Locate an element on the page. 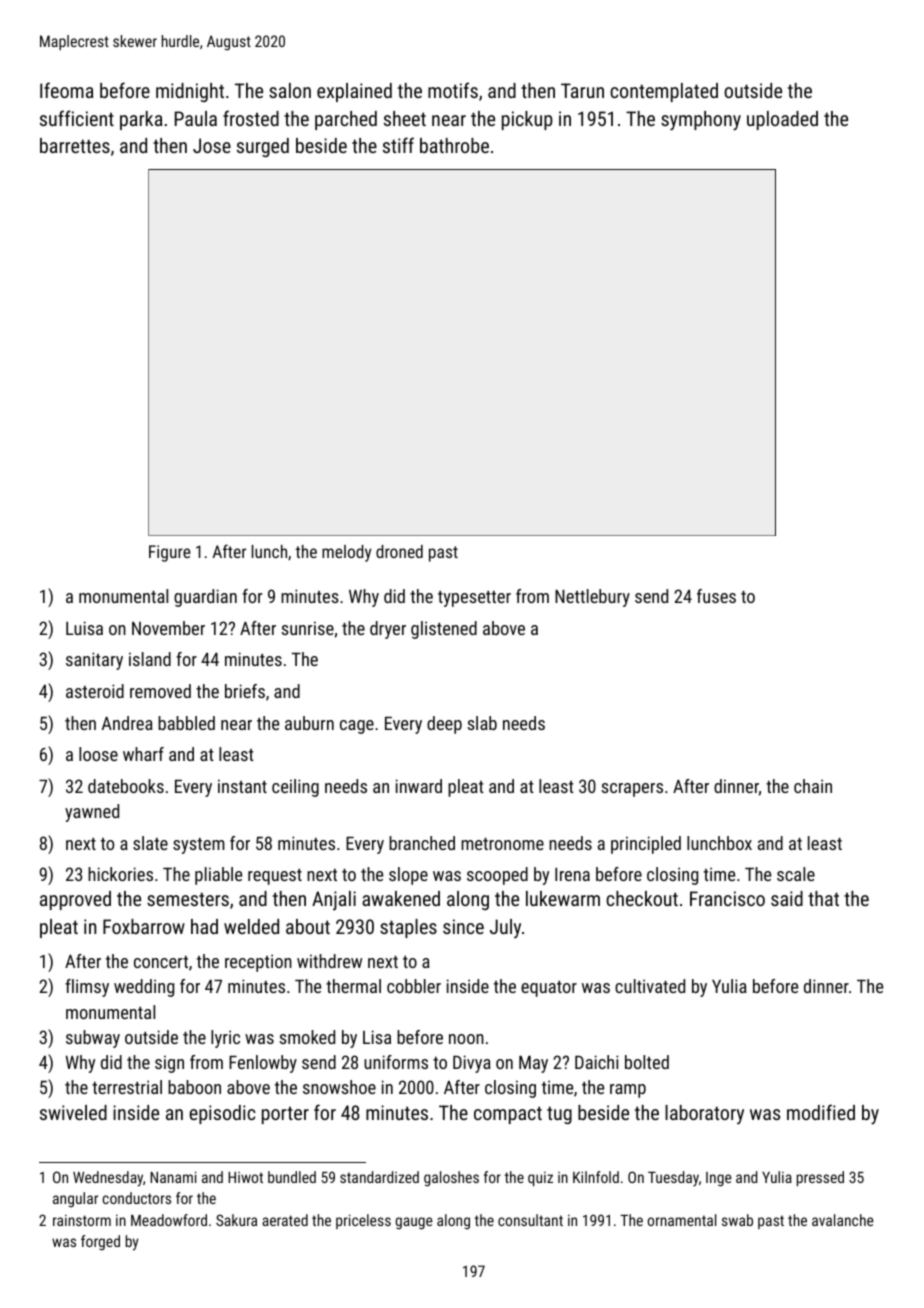  yawned is located at coordinates (92, 813).
